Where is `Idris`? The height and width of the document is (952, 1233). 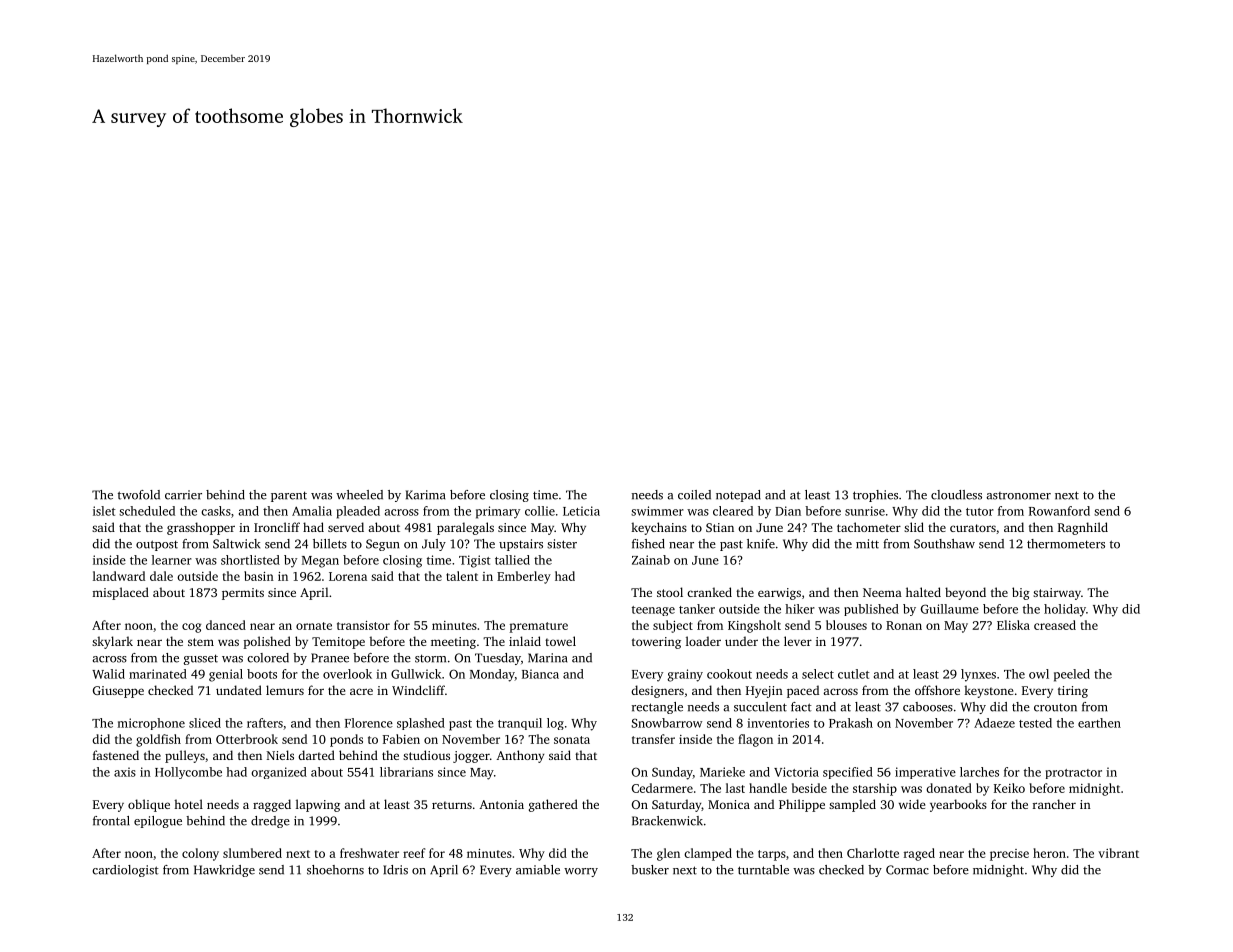
Idris is located at coordinates (395, 870).
